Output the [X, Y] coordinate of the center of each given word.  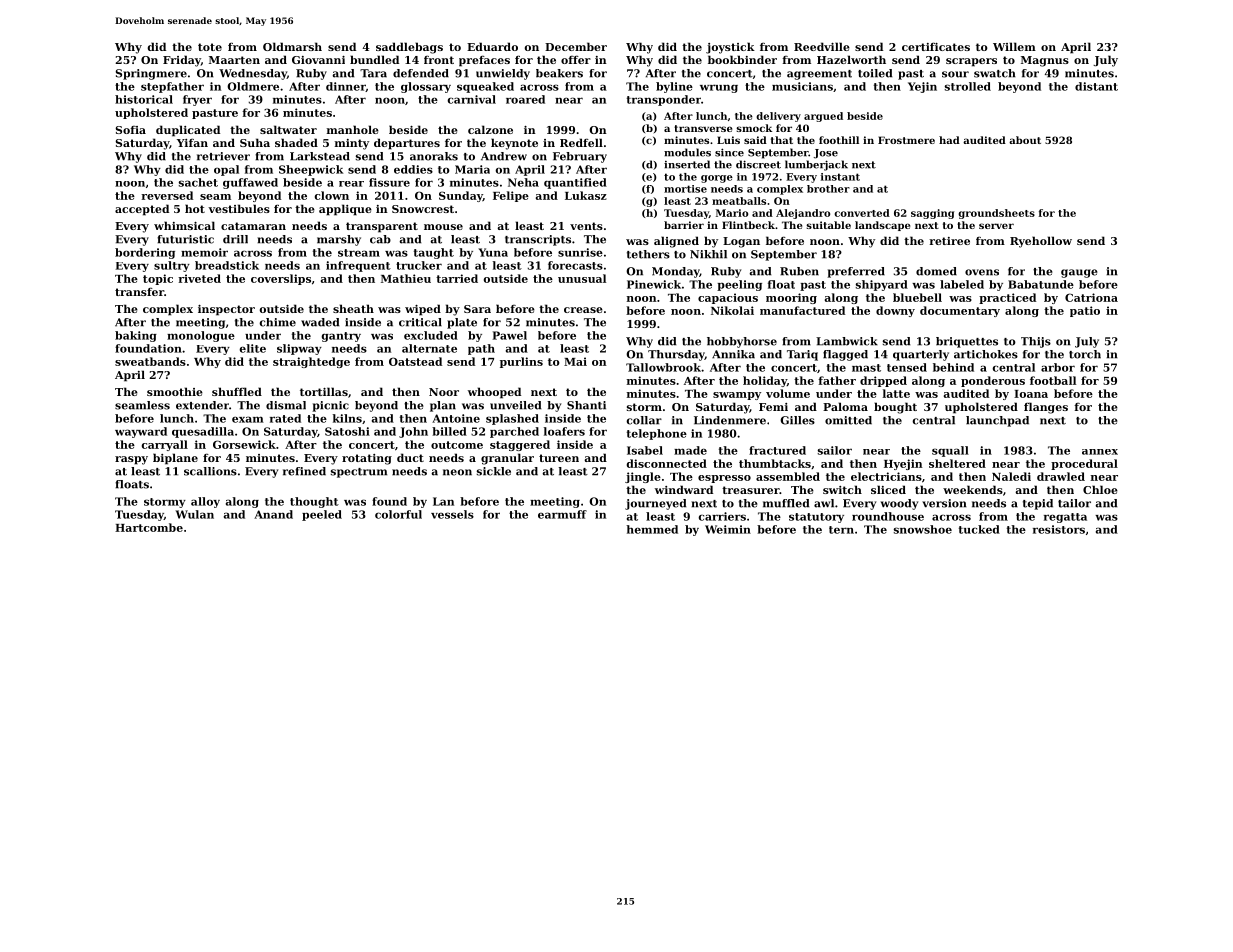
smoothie [175, 391]
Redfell [581, 142]
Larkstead [320, 156]
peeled [322, 515]
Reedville [822, 46]
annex [1100, 452]
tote [210, 47]
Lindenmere [730, 420]
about [1025, 140]
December [576, 46]
